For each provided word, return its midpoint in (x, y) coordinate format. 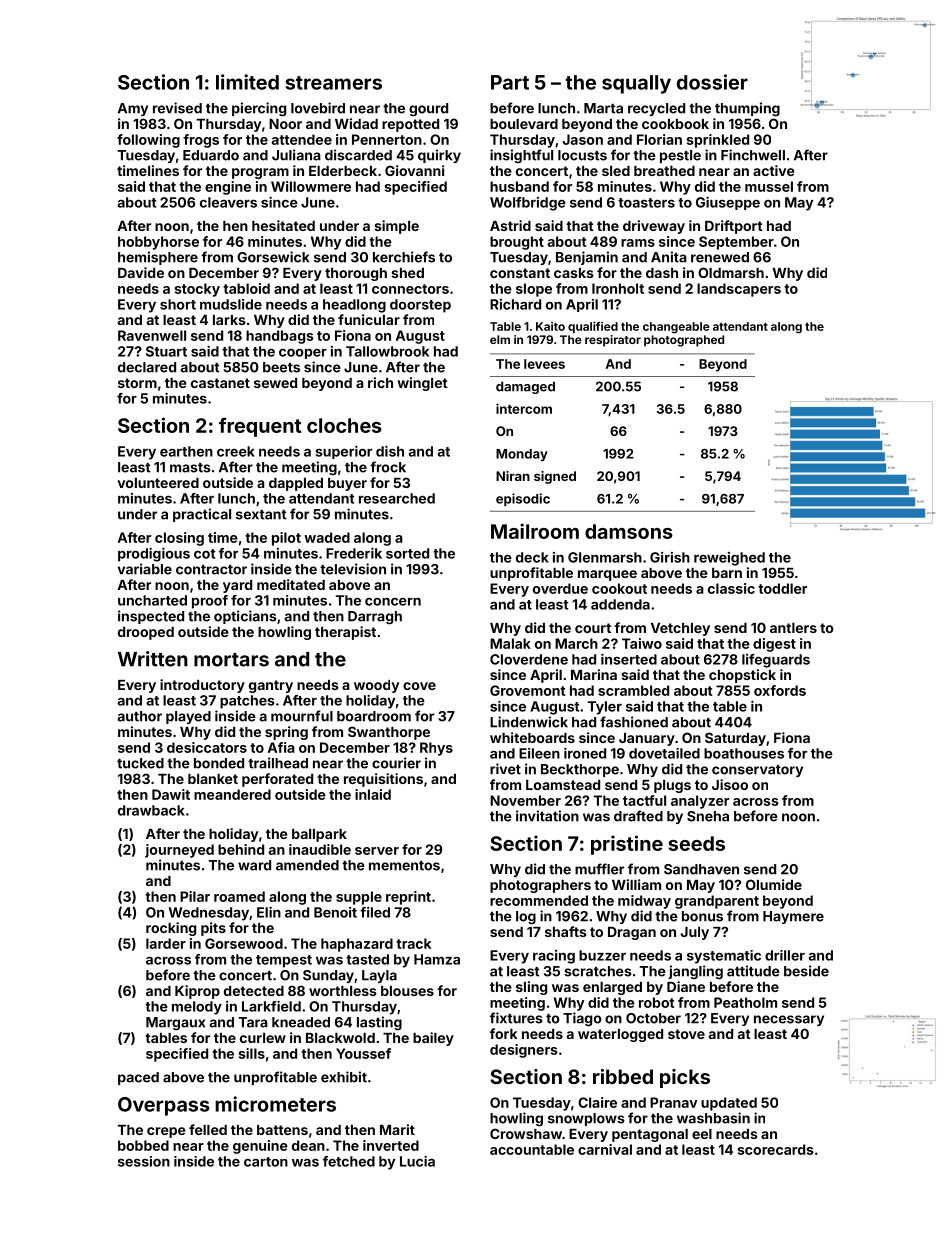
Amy (133, 109)
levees (544, 364)
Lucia (417, 1161)
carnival (605, 1149)
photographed (684, 341)
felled (208, 1129)
